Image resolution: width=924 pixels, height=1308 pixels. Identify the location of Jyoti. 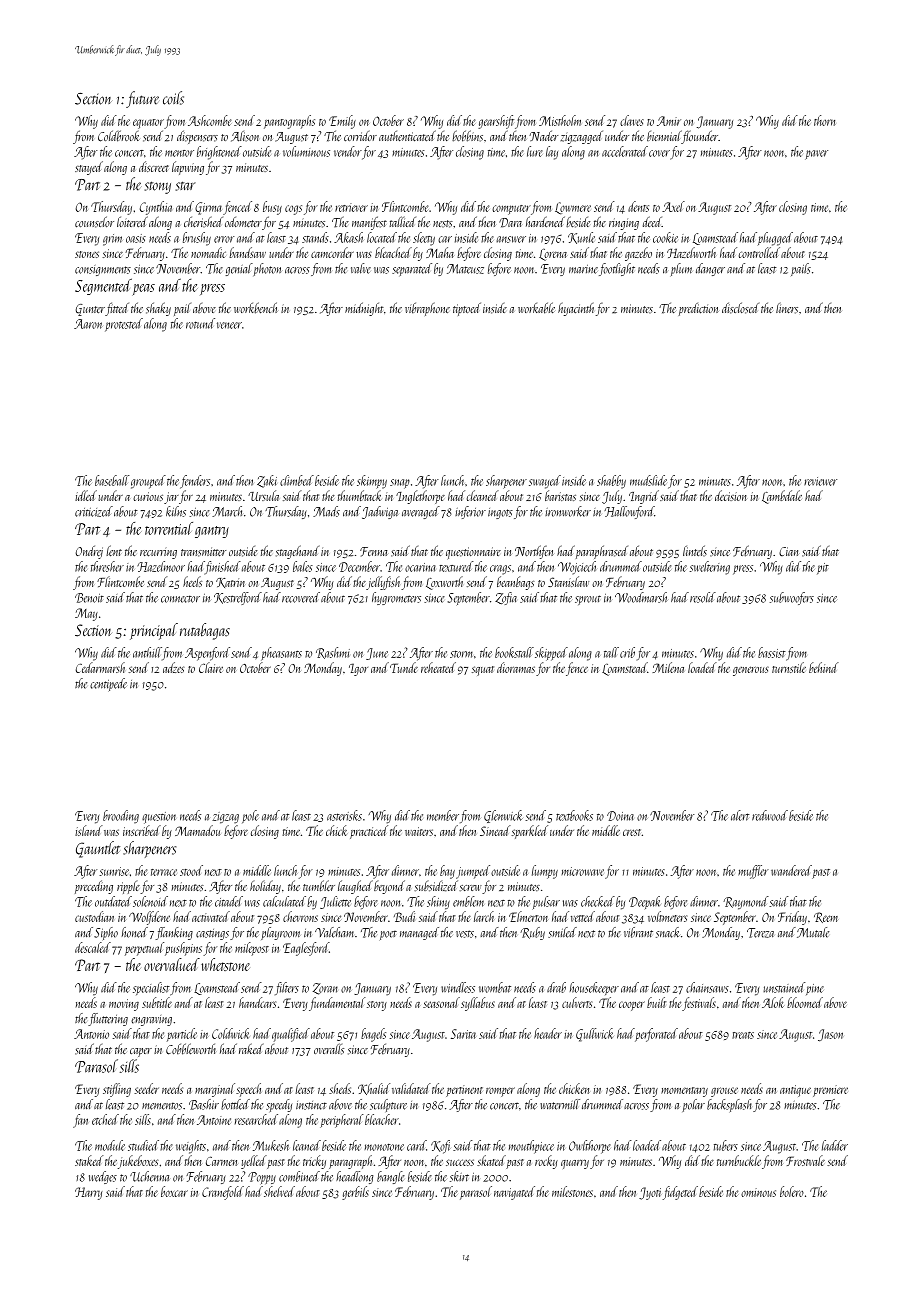
(650, 1193).
